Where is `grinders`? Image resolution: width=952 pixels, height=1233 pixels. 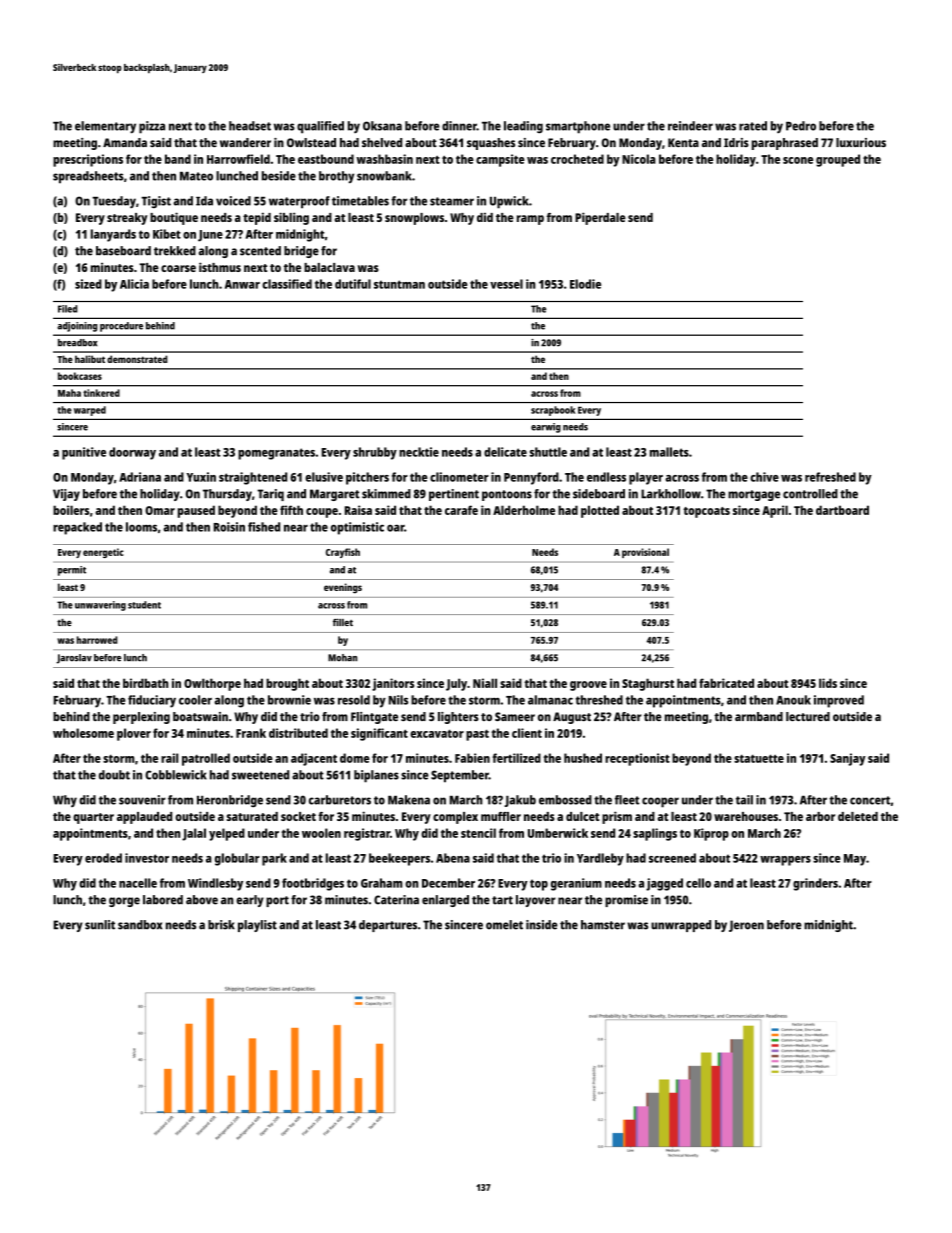
grinders is located at coordinates (815, 884).
